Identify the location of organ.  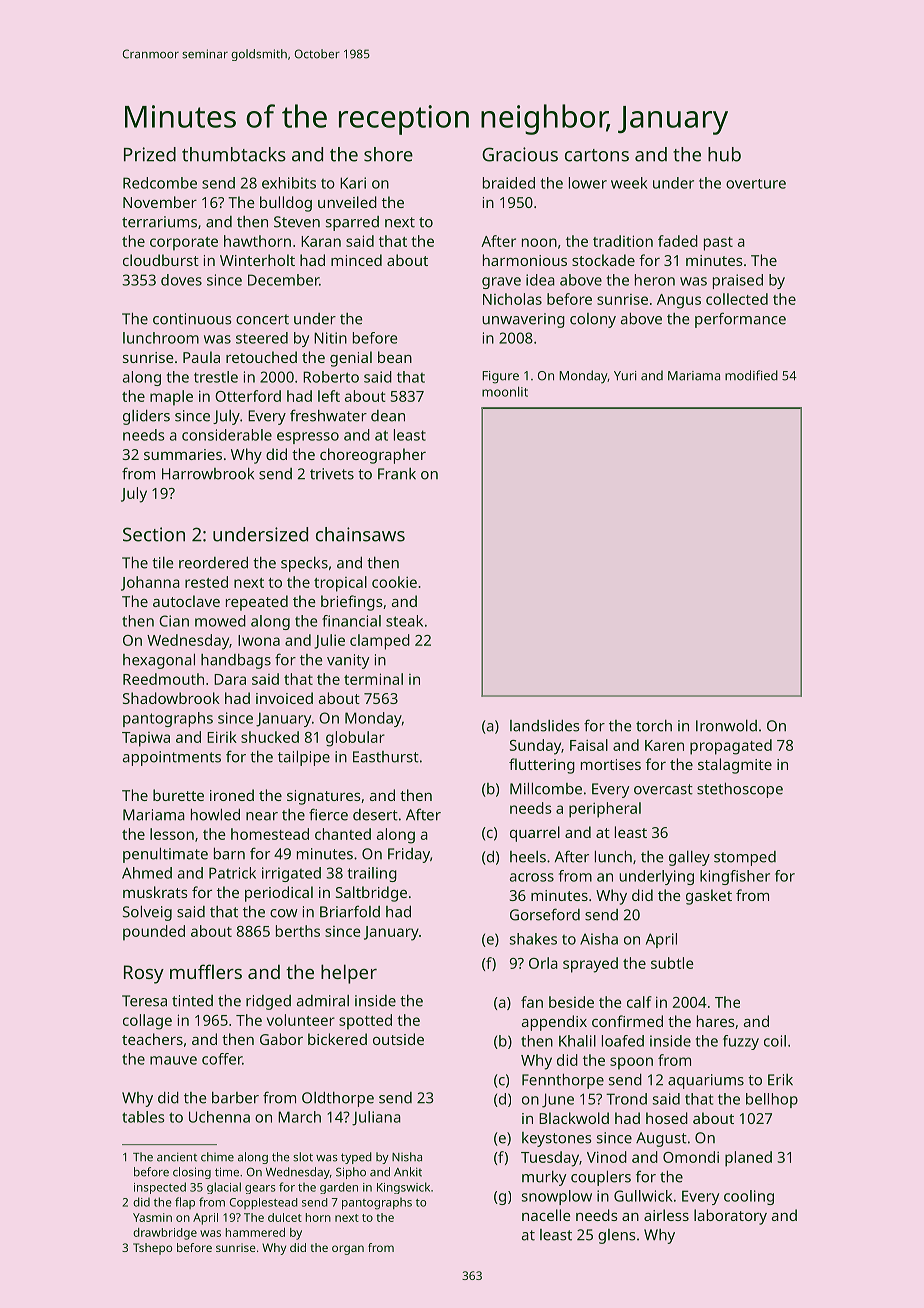
(348, 1250).
